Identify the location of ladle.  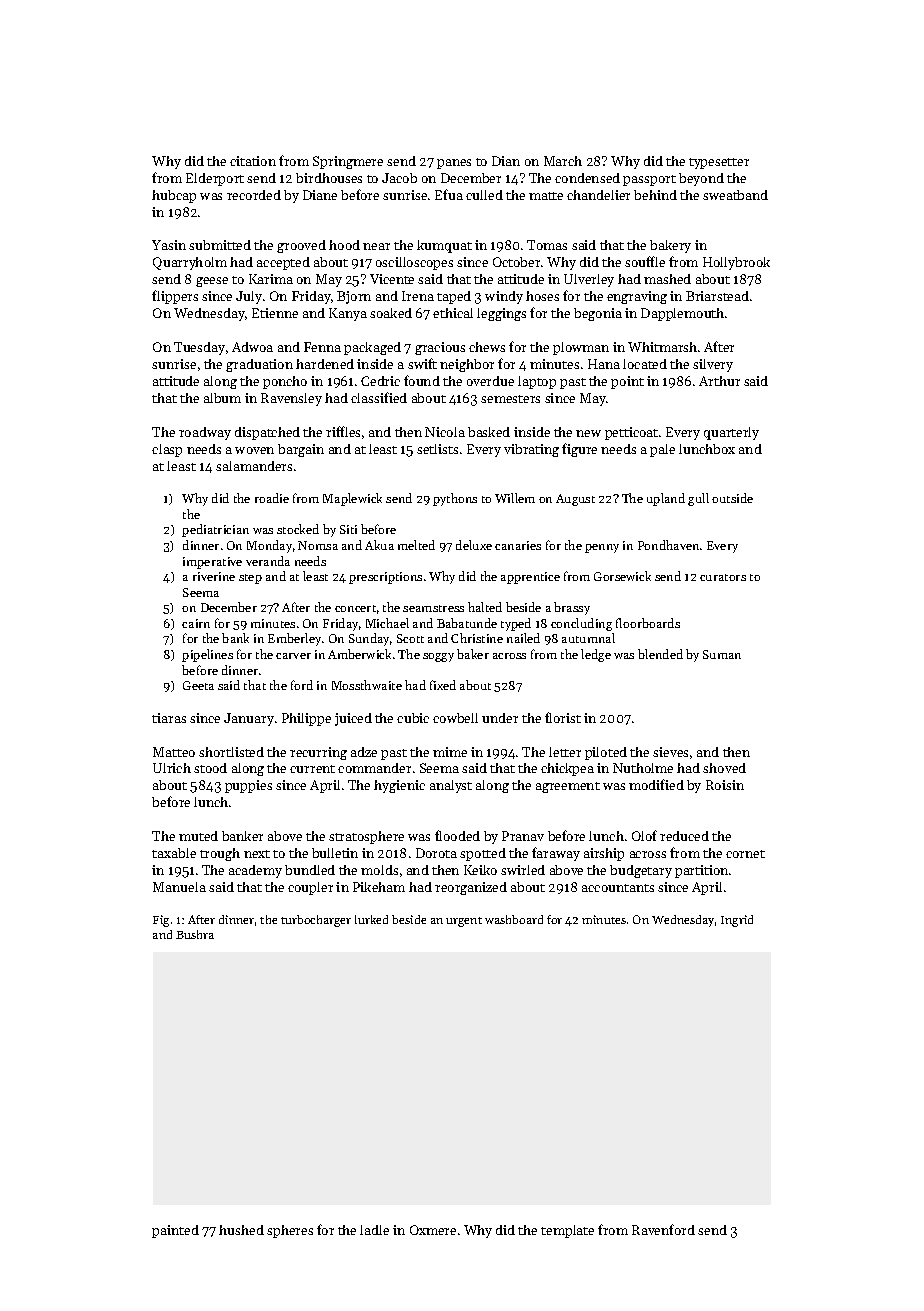
(374, 1230).
